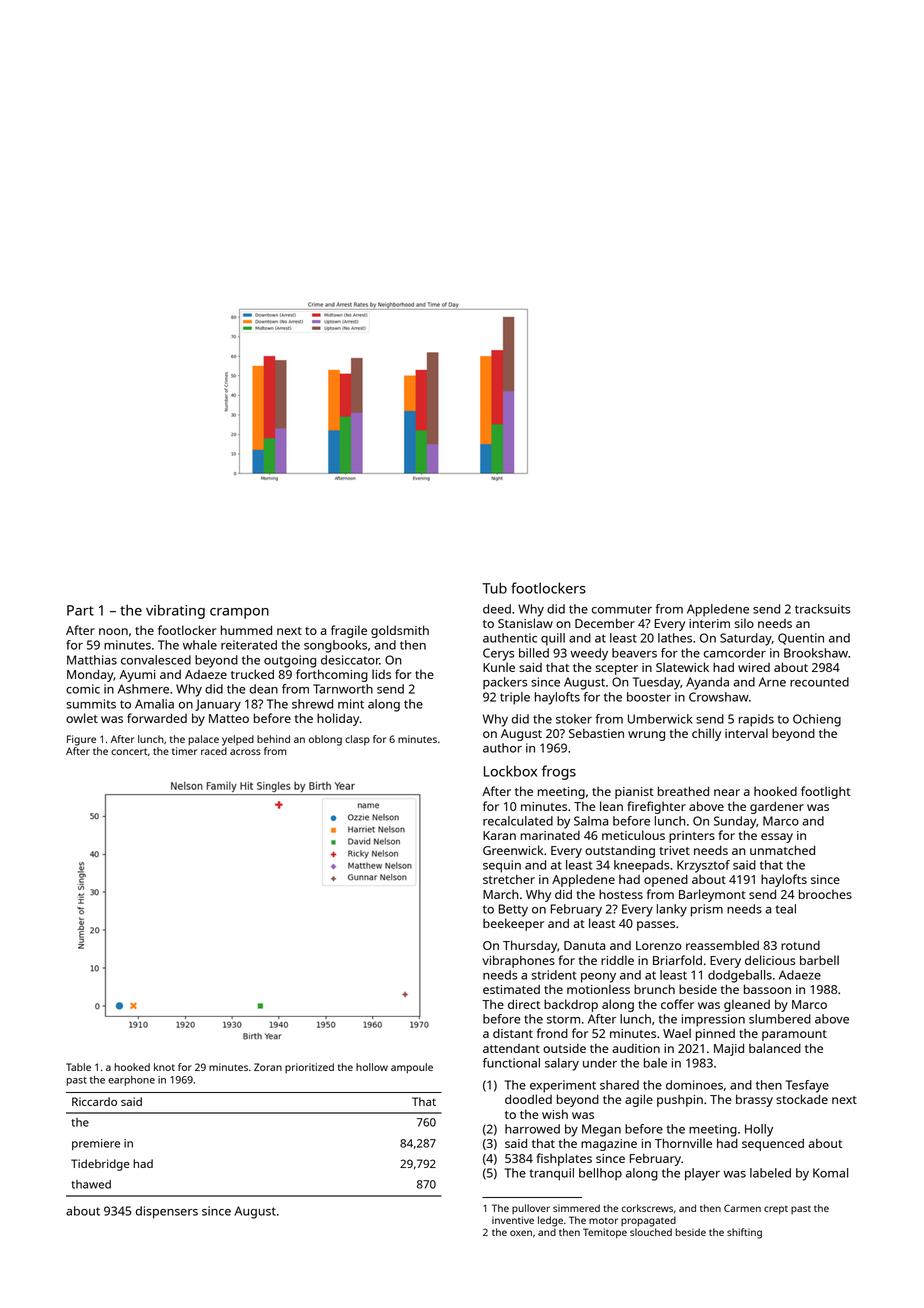 This page has width=924, height=1308. Describe the element at coordinates (129, 751) in the page. I see `concert` at that location.
